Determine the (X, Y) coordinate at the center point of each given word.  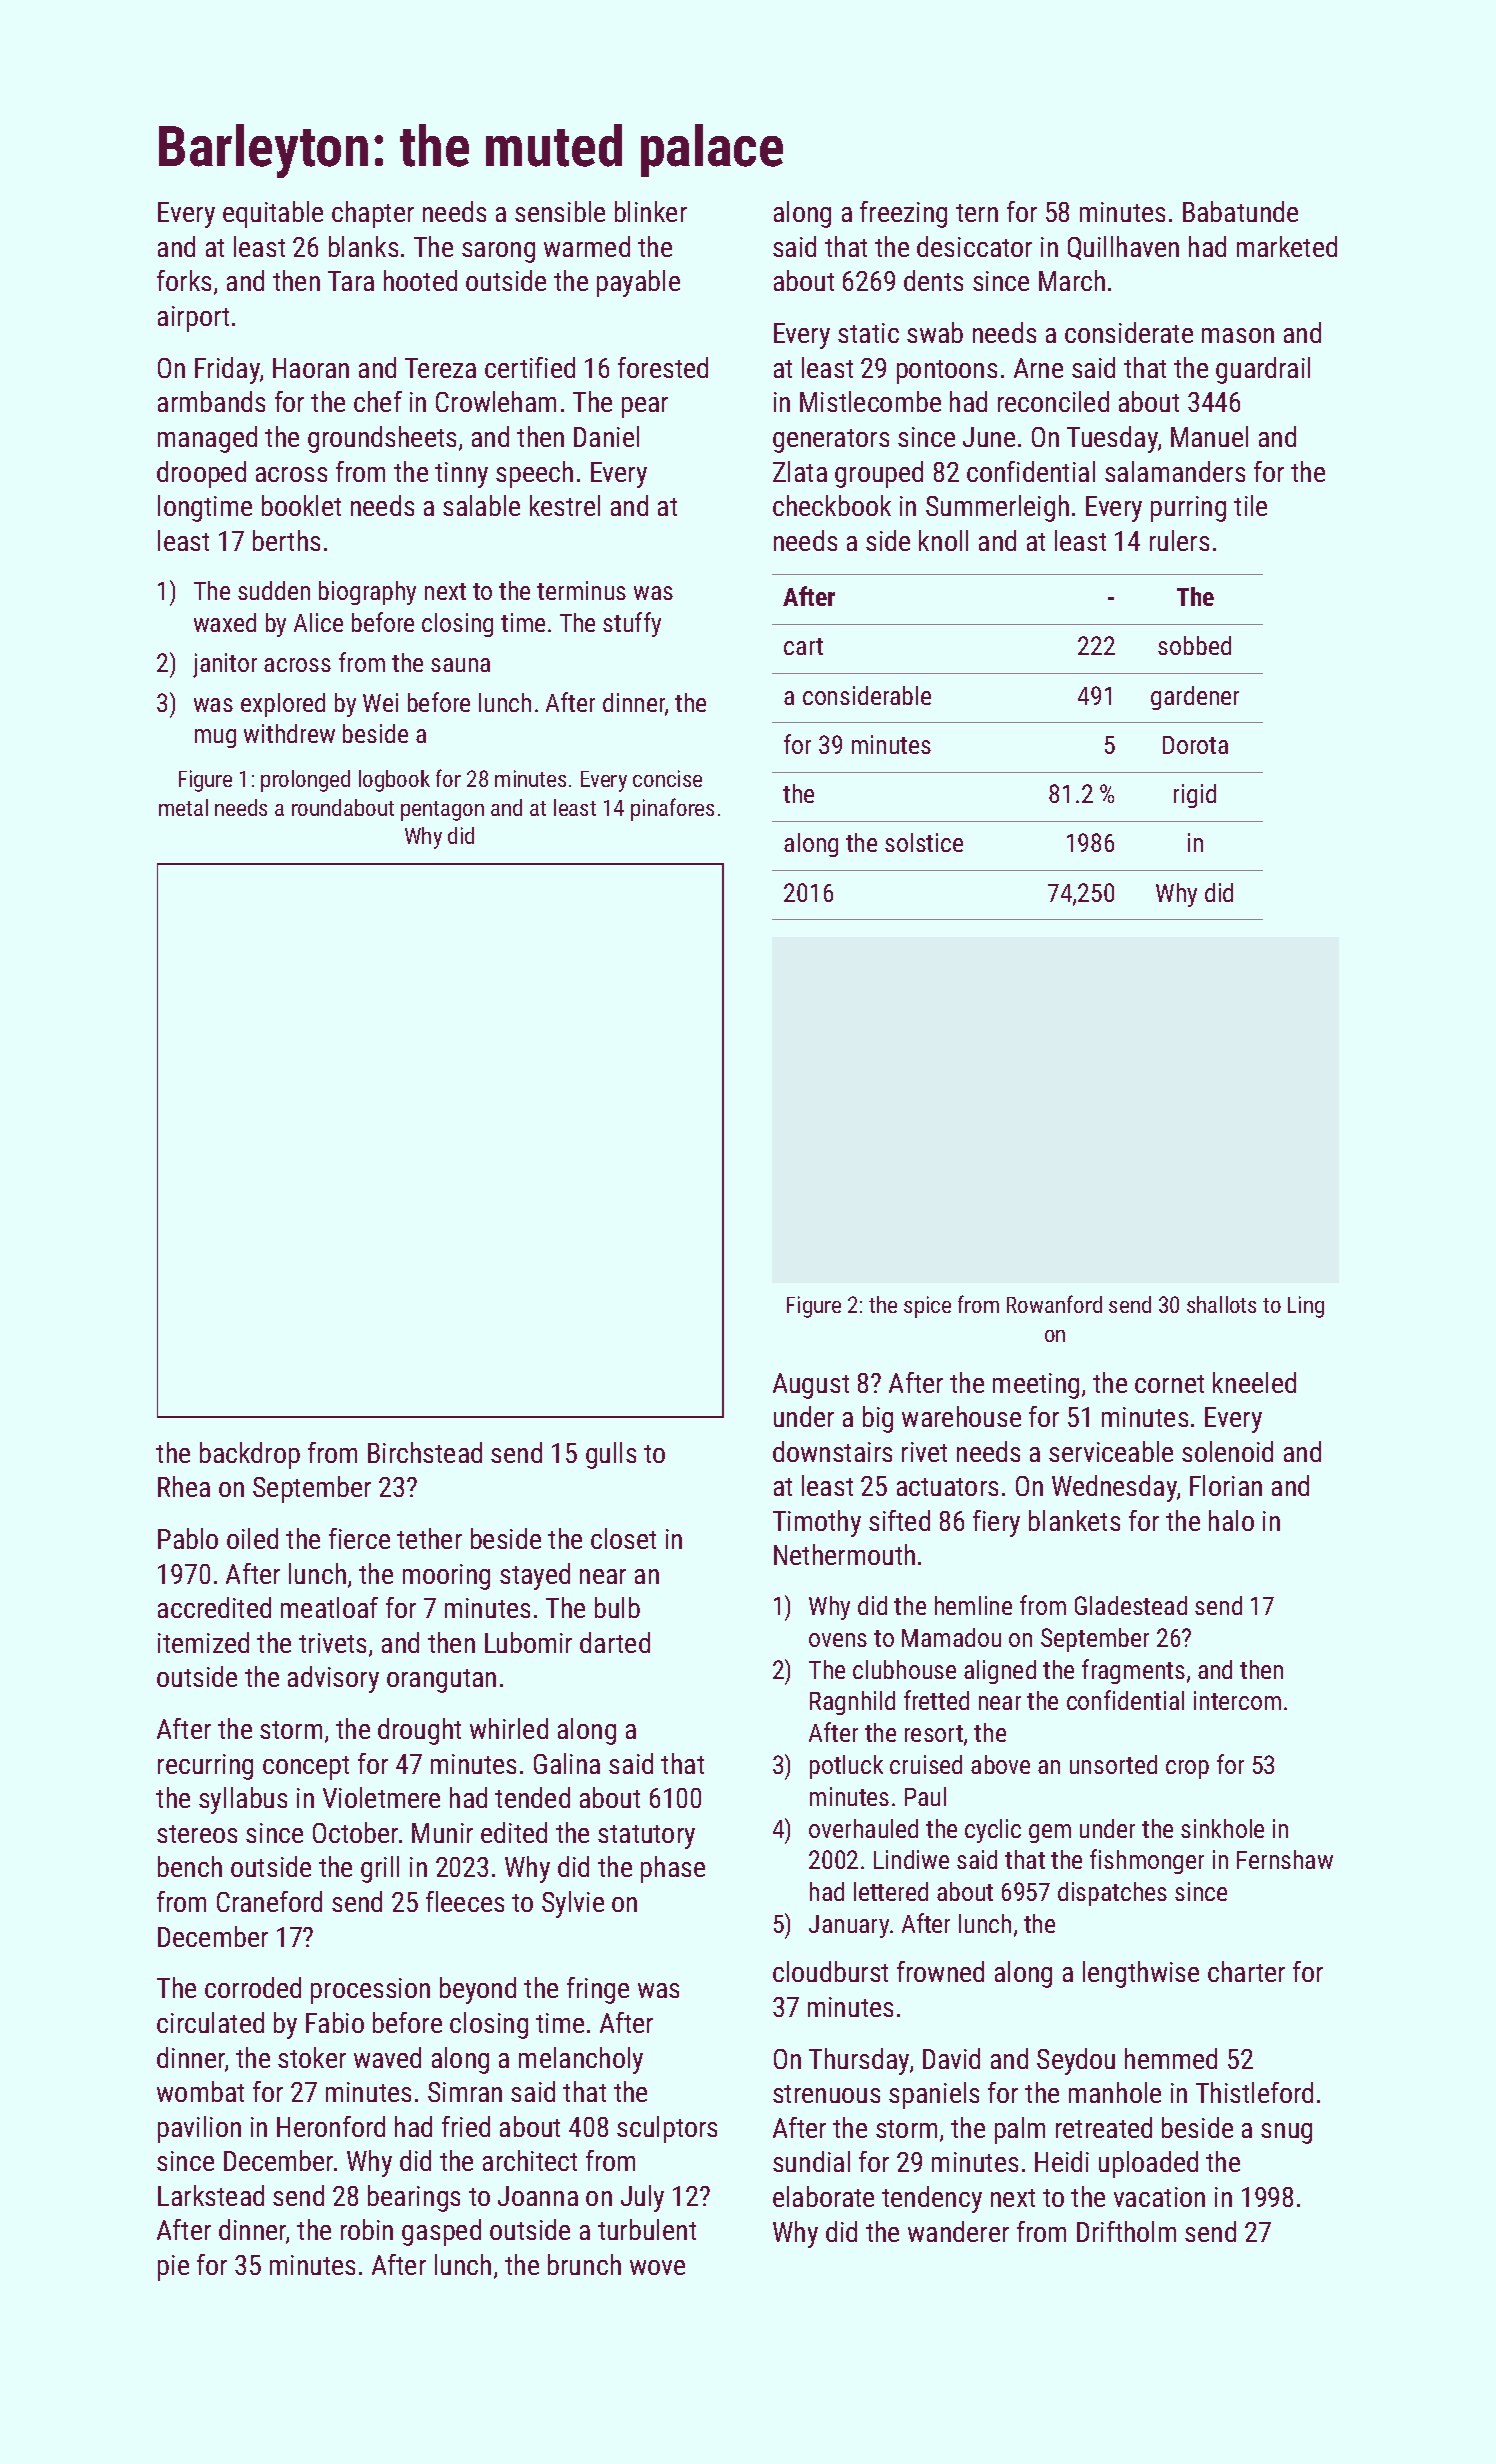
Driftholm (1126, 2231)
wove (657, 2267)
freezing (903, 214)
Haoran (311, 368)
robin (367, 2229)
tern (977, 213)
